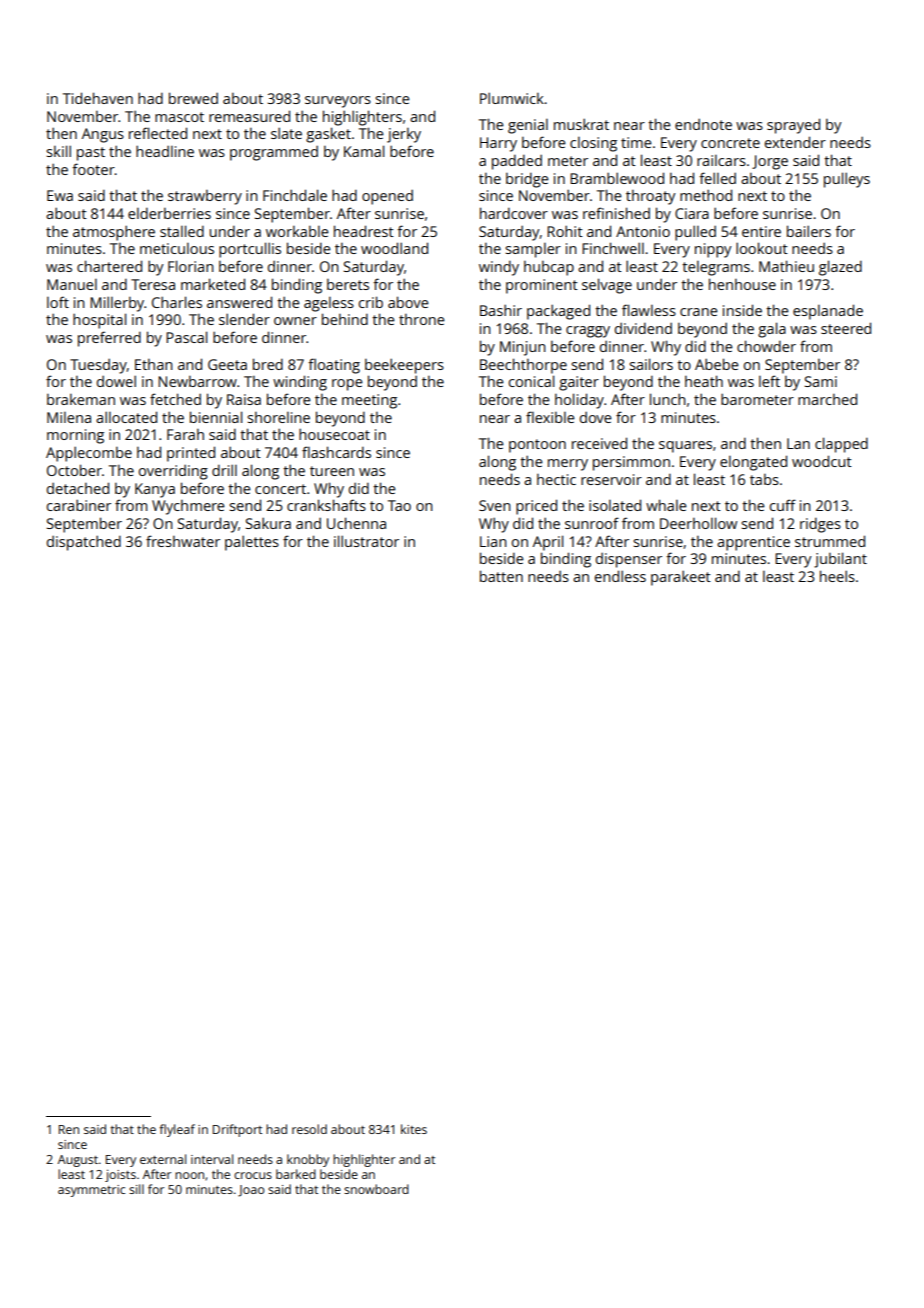 The image size is (924, 1308). What do you see at coordinates (830, 541) in the image?
I see `strummed` at bounding box center [830, 541].
